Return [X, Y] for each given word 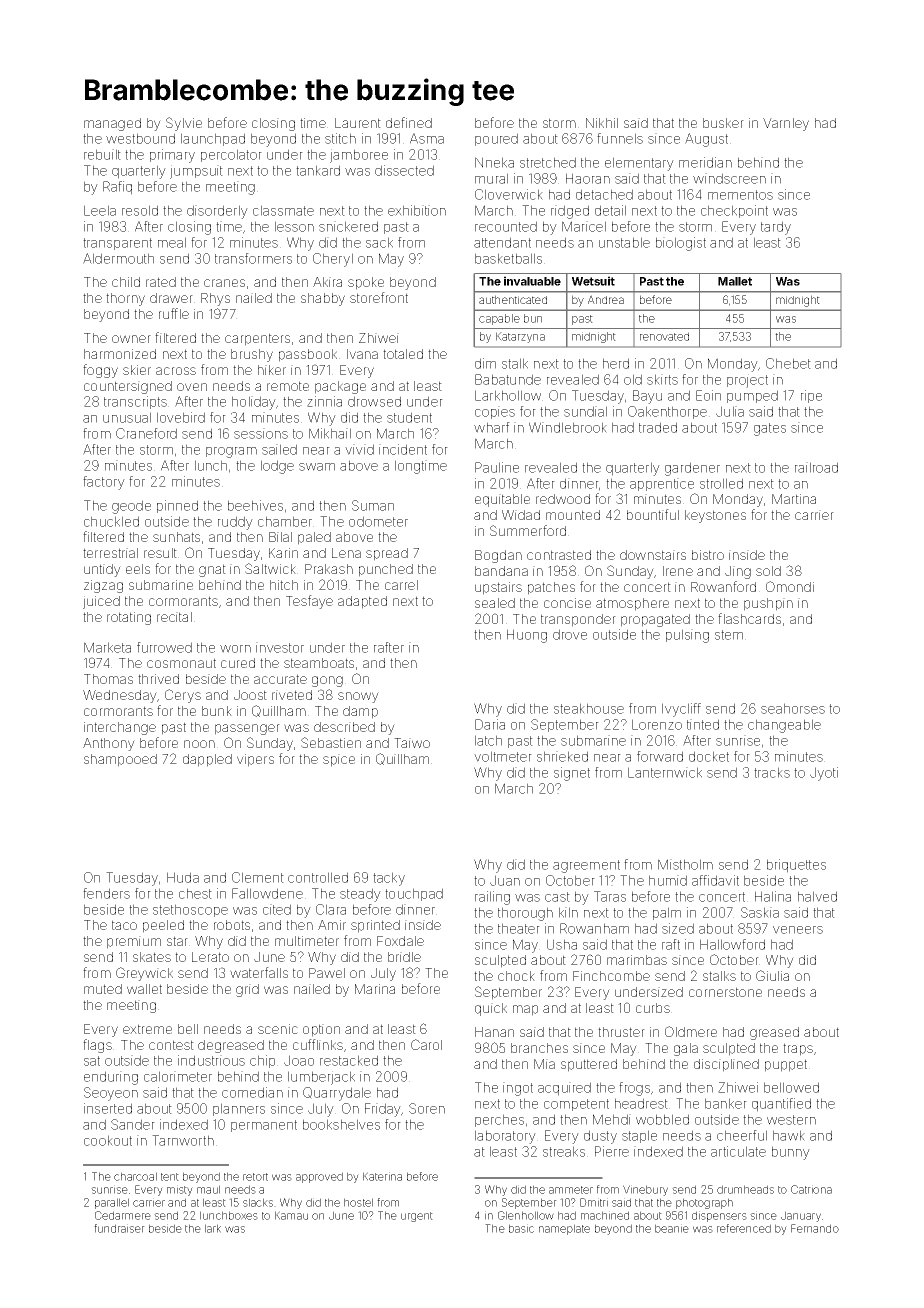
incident [403, 449]
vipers [255, 760]
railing [492, 898]
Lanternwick [665, 772]
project [747, 381]
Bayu [647, 397]
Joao [299, 1060]
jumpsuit [196, 172]
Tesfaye [309, 602]
